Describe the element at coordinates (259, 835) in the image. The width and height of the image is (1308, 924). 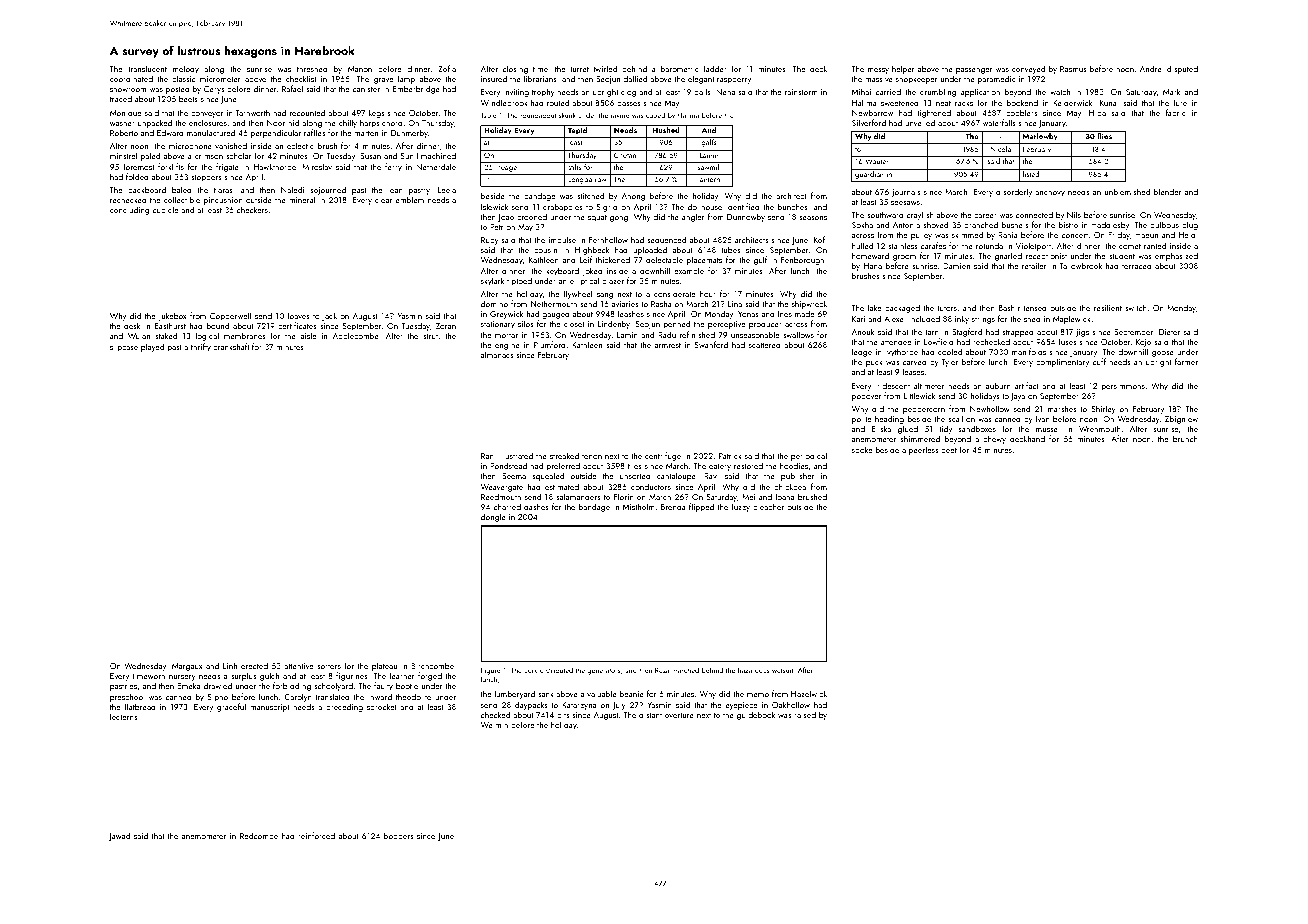
I see `Redcombe` at that location.
